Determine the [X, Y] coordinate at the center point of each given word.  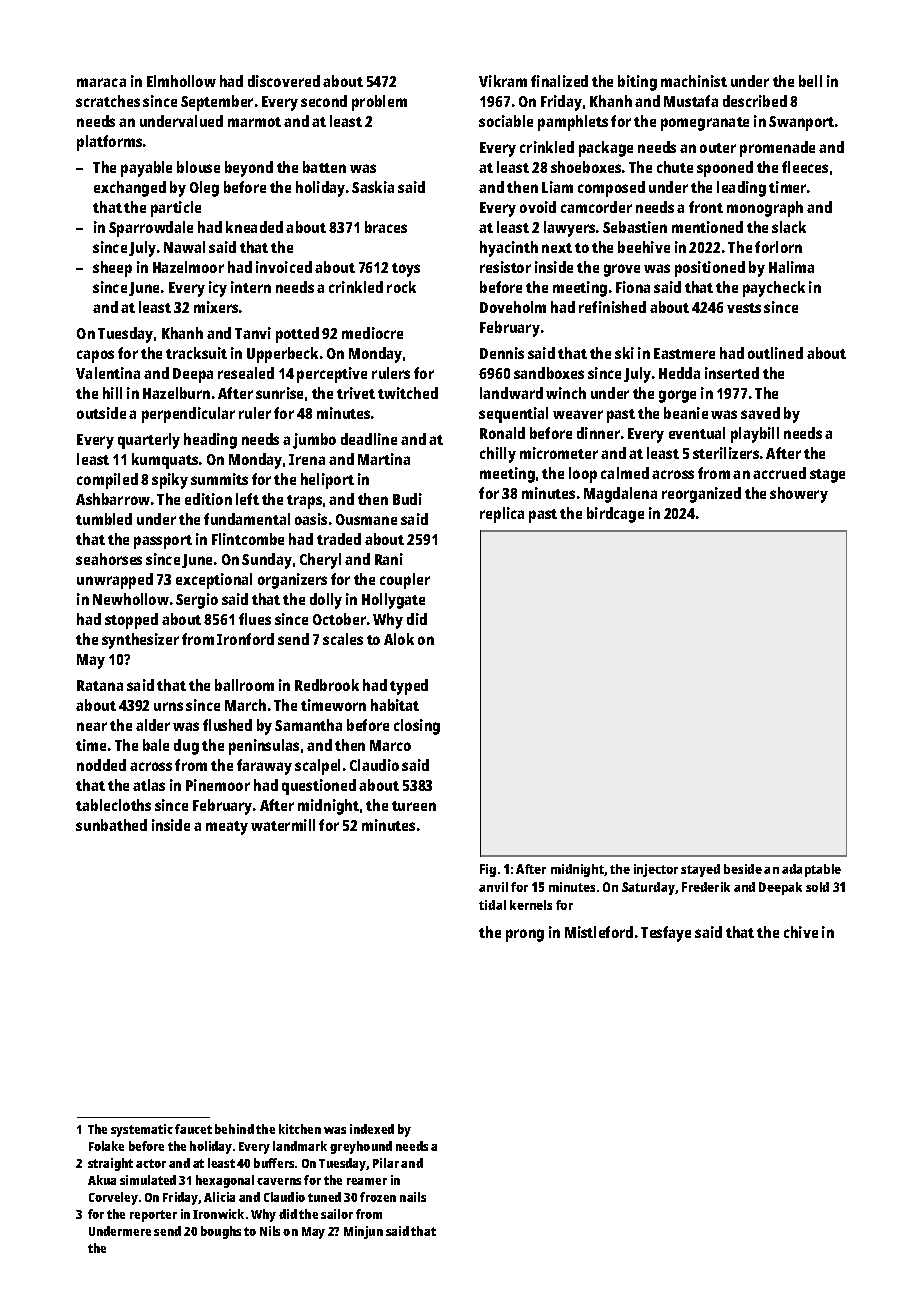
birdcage [615, 515]
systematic [142, 1130]
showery [799, 495]
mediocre [372, 333]
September [217, 103]
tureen [414, 806]
